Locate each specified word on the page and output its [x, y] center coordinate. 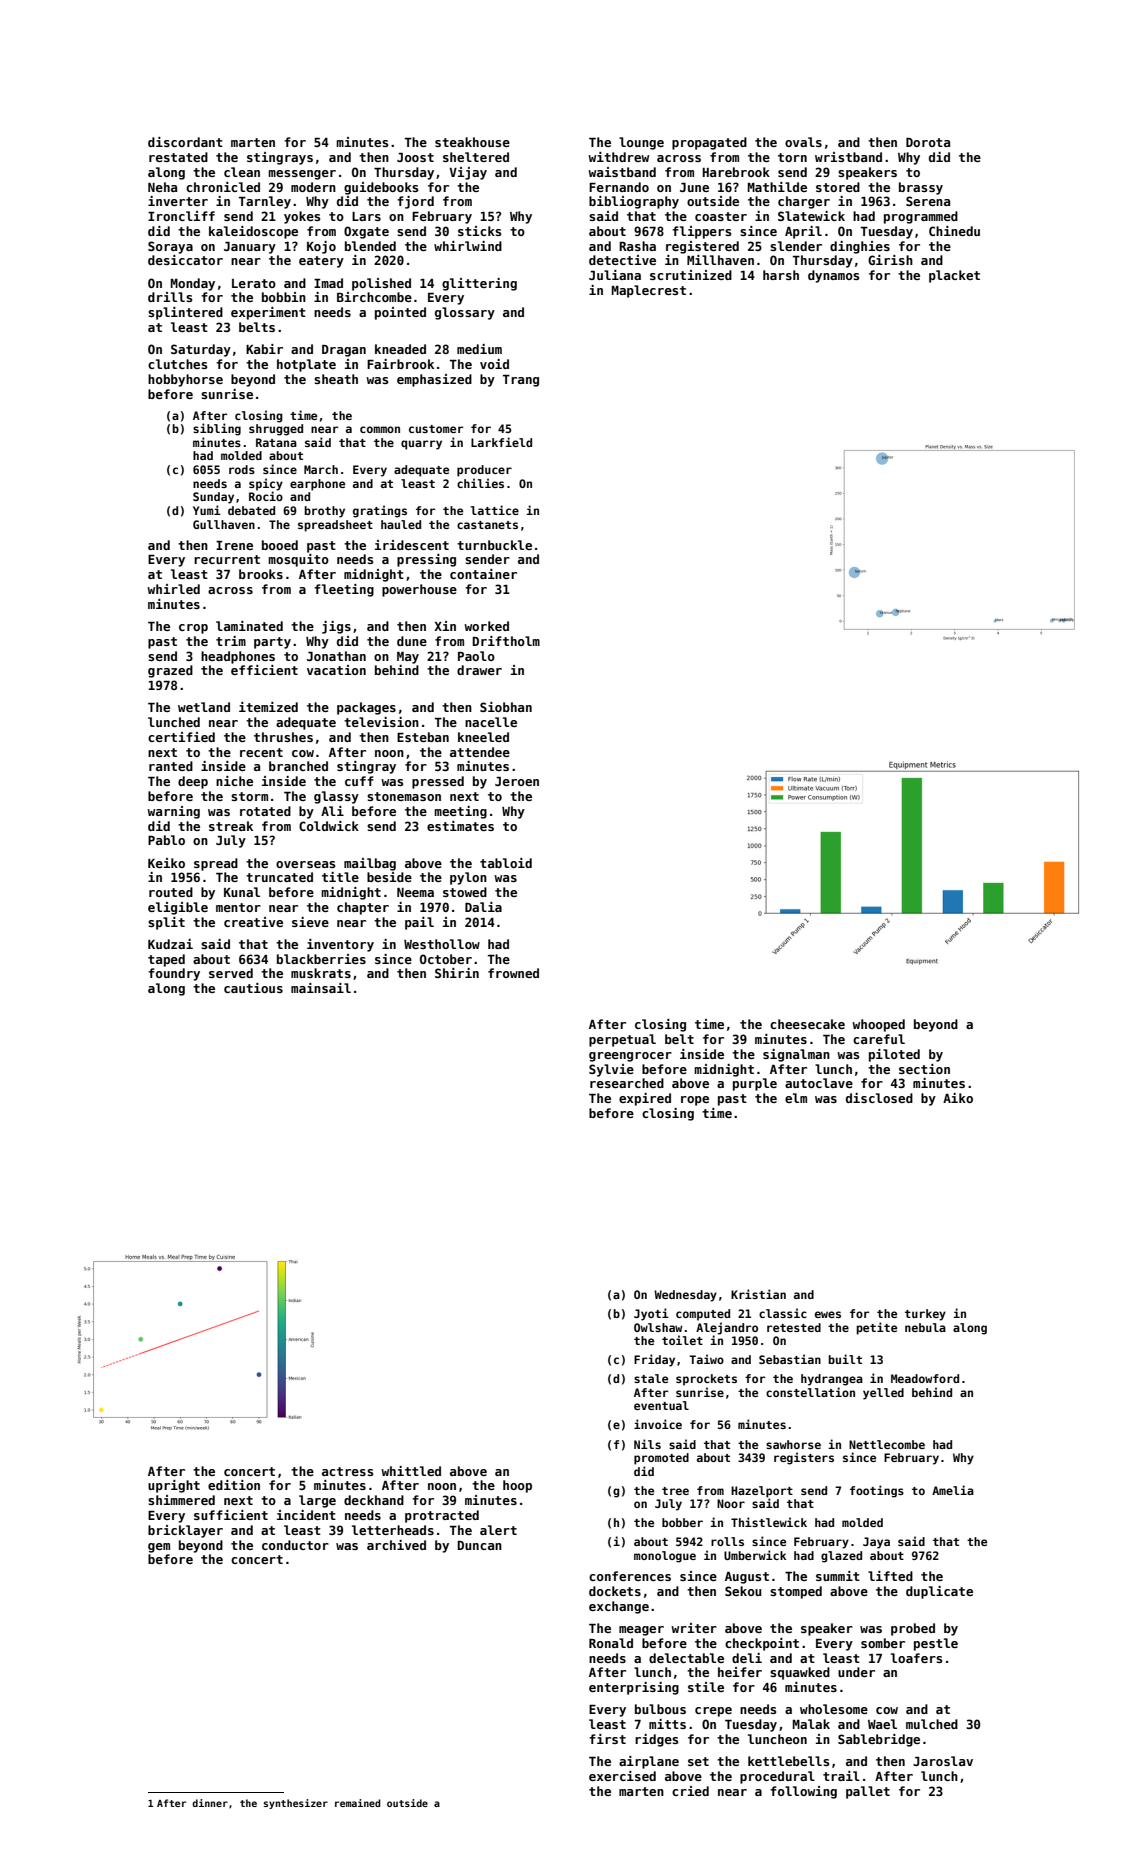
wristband [848, 157]
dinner [210, 1803]
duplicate [939, 1592]
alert [498, 1530]
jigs [336, 627]
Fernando [619, 187]
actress [347, 1471]
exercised [622, 1776]
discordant [185, 142]
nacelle [491, 722]
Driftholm [506, 641]
